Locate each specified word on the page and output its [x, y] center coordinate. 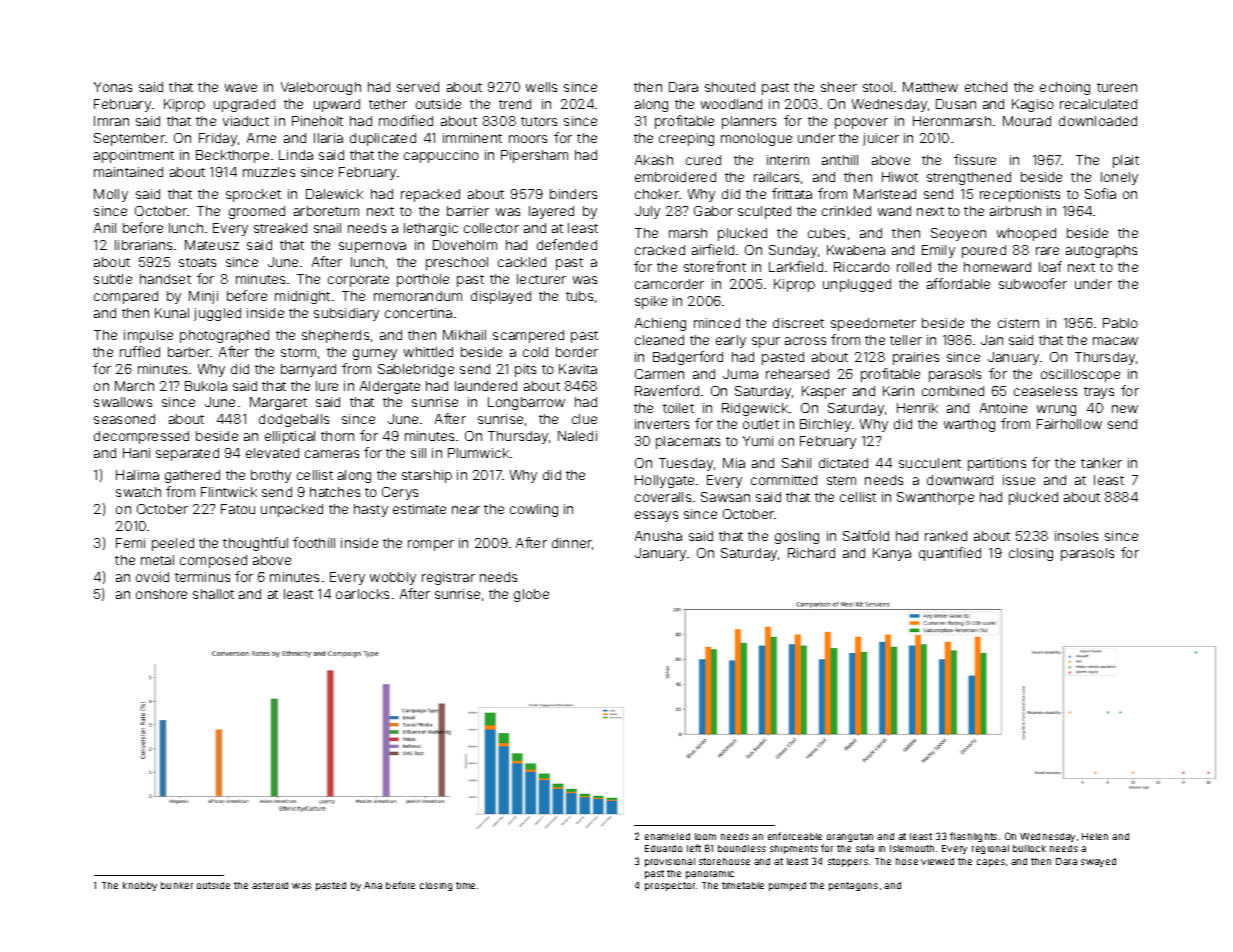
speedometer [873, 324]
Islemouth [912, 848]
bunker [177, 885]
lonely [1119, 178]
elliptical [290, 437]
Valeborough [321, 88]
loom [705, 836]
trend [515, 104]
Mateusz [212, 245]
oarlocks [362, 594]
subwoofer [1033, 283]
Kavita [578, 369]
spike [651, 302]
